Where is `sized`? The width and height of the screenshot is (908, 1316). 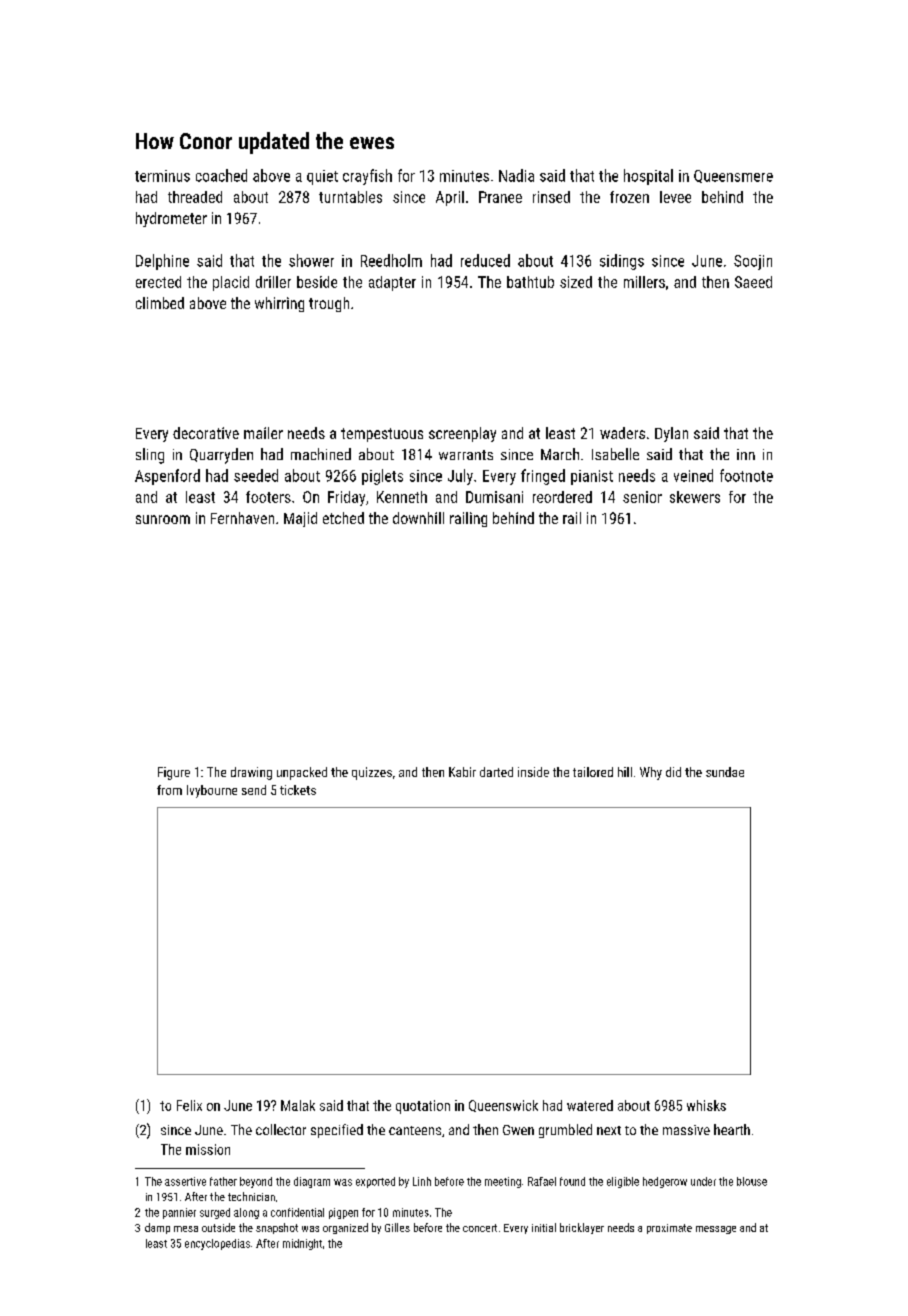
sized is located at coordinates (576, 282).
